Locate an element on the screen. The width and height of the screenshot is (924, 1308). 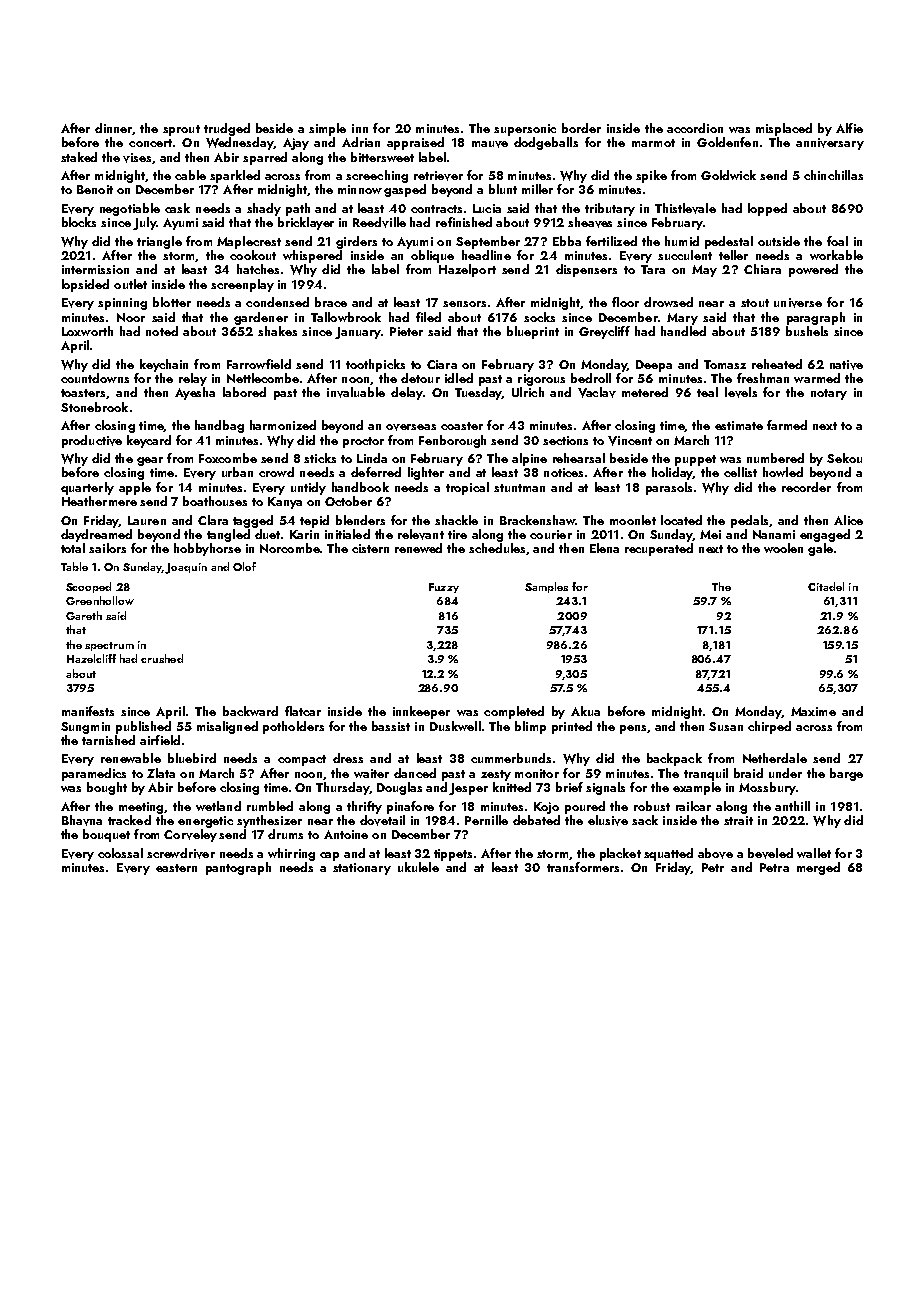
Benoit is located at coordinates (95, 189).
